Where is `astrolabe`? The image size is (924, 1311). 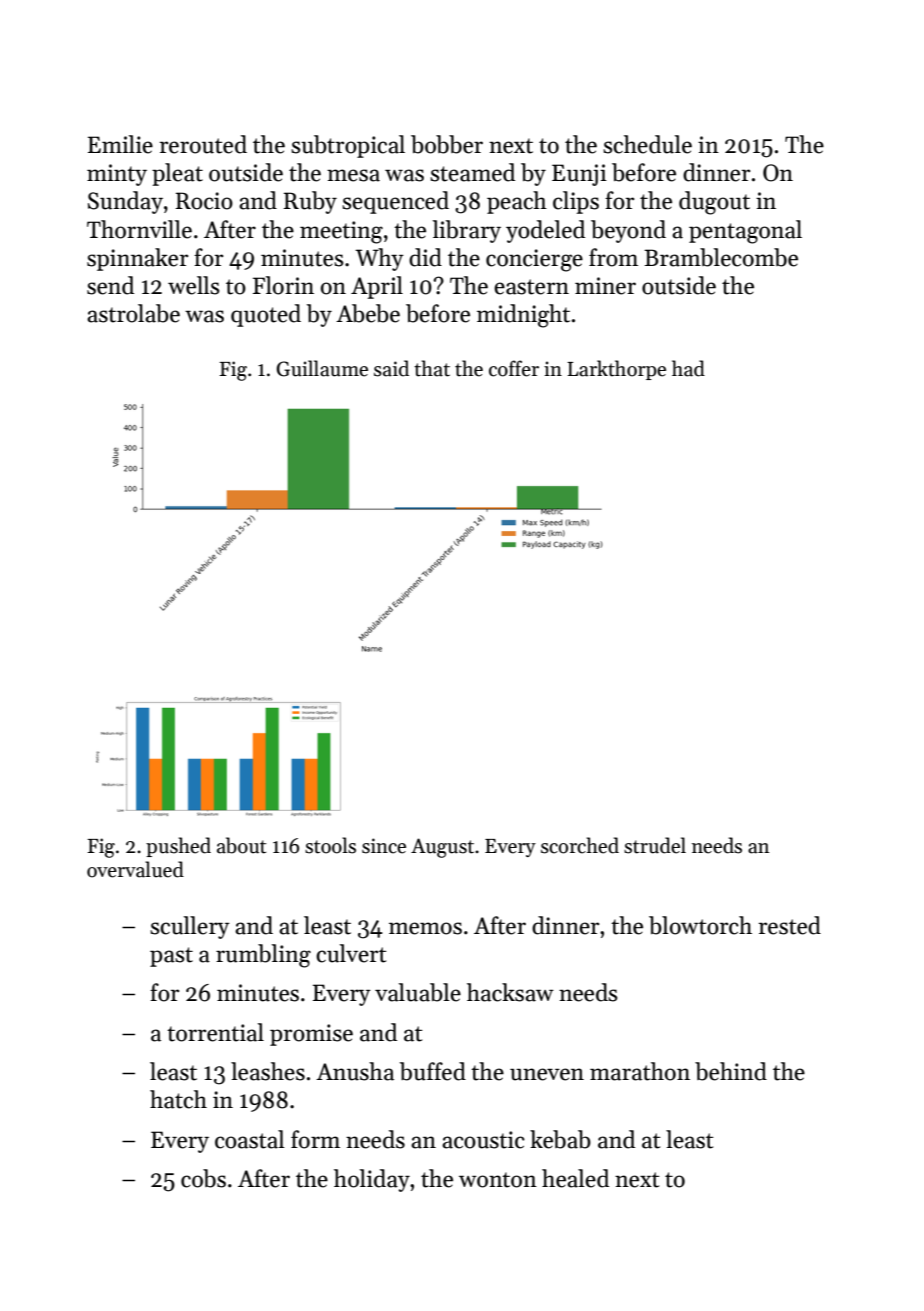 astrolabe is located at coordinates (133, 313).
